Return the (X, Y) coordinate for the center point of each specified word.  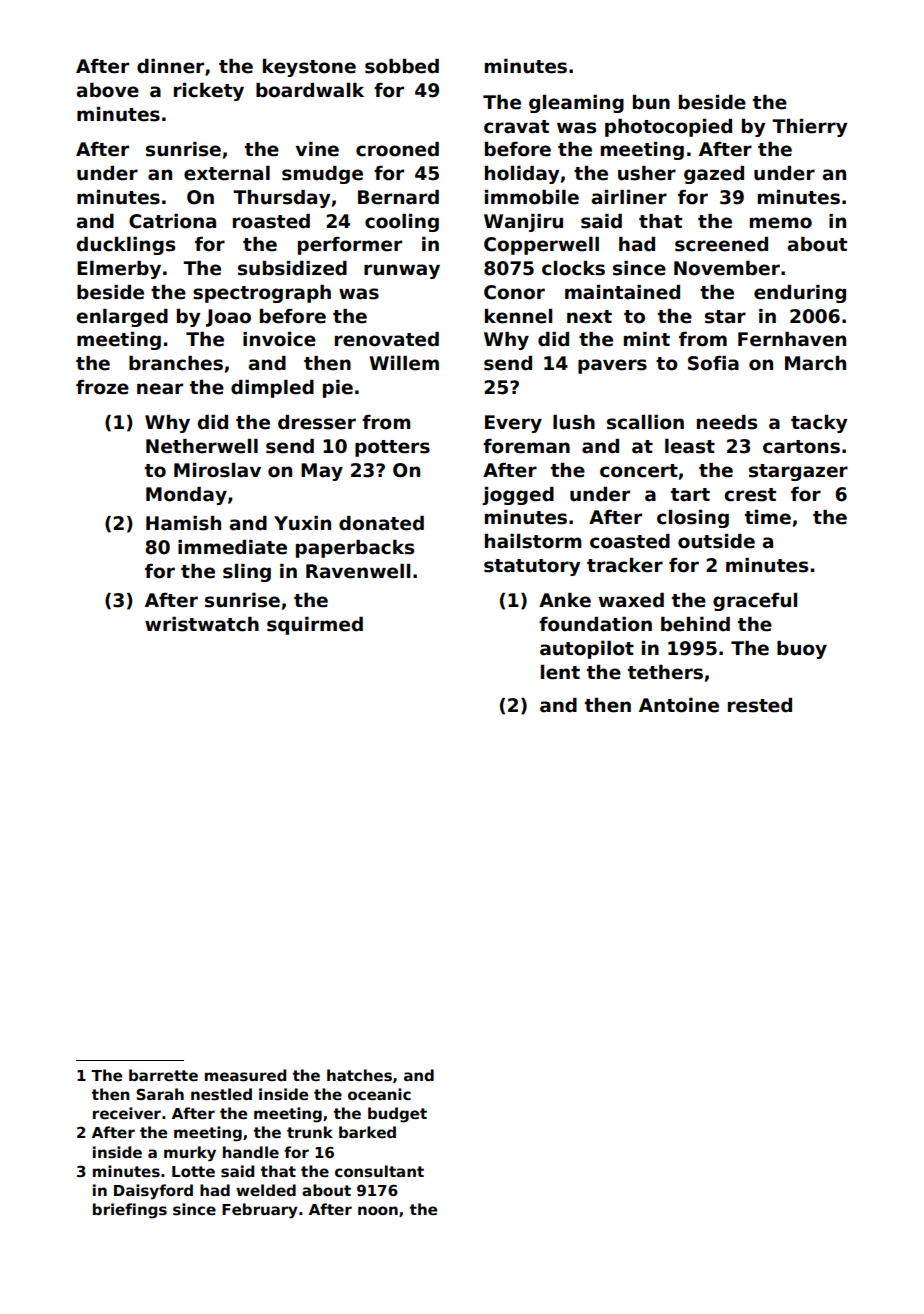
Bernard (398, 197)
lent (560, 672)
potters (392, 448)
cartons (801, 447)
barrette (163, 1075)
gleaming (576, 104)
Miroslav (217, 470)
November (727, 268)
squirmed (315, 626)
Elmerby (119, 270)
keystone (309, 68)
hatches (359, 1075)
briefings (130, 1211)
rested (760, 705)
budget (397, 1115)
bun (651, 102)
